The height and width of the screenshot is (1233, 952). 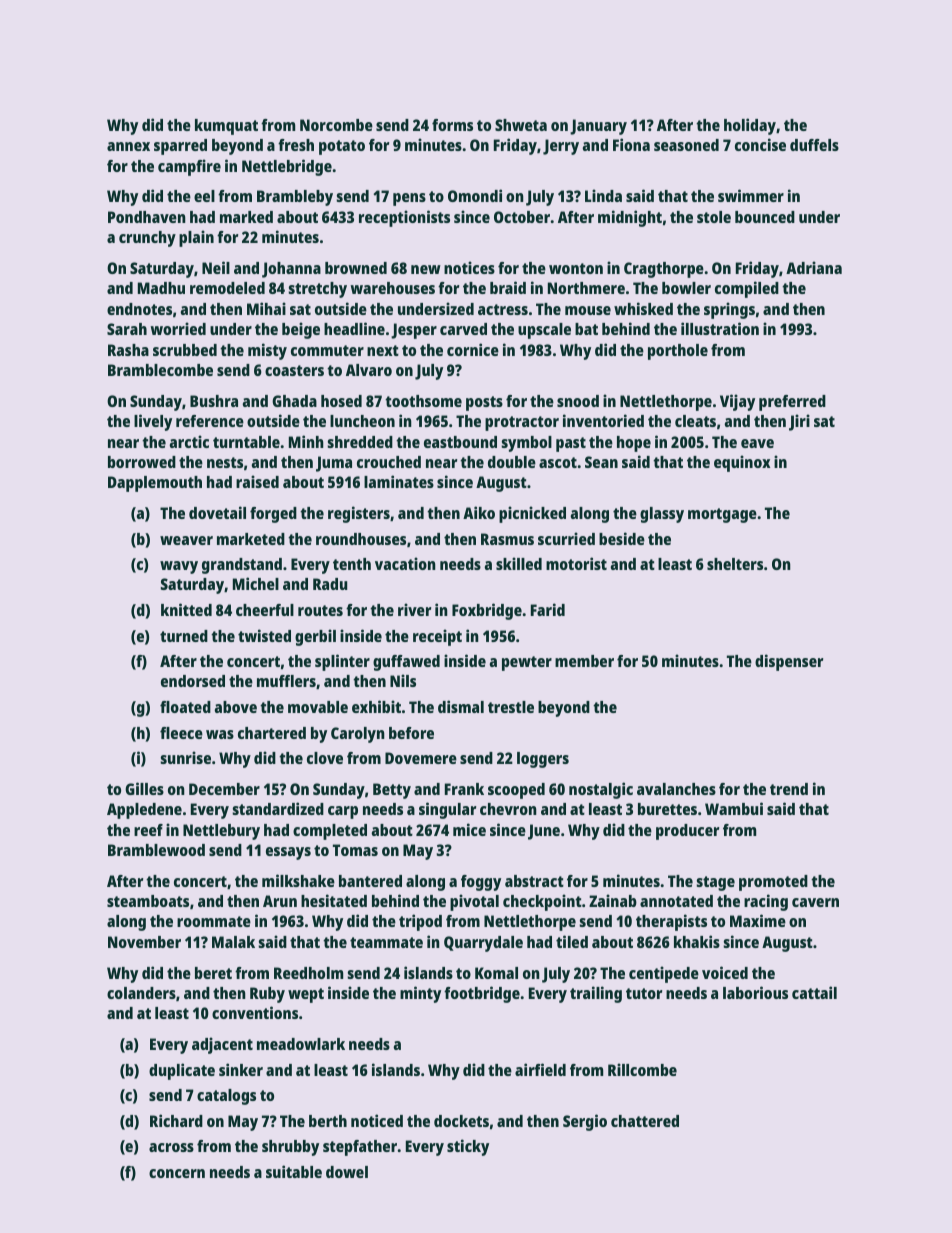 What do you see at coordinates (814, 145) in the screenshot?
I see `duffels` at bounding box center [814, 145].
